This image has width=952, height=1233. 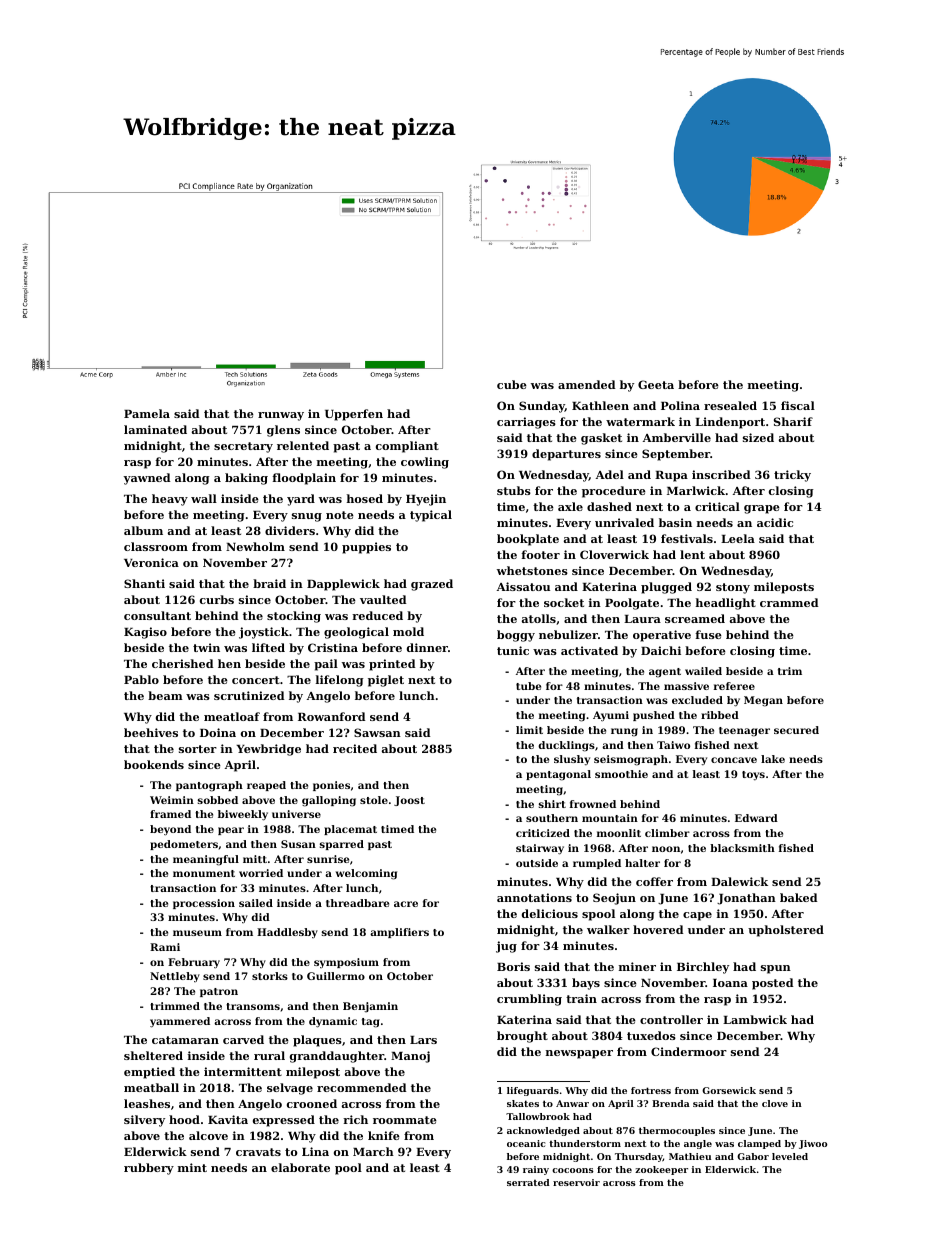 What do you see at coordinates (165, 695) in the image?
I see `beam` at bounding box center [165, 695].
